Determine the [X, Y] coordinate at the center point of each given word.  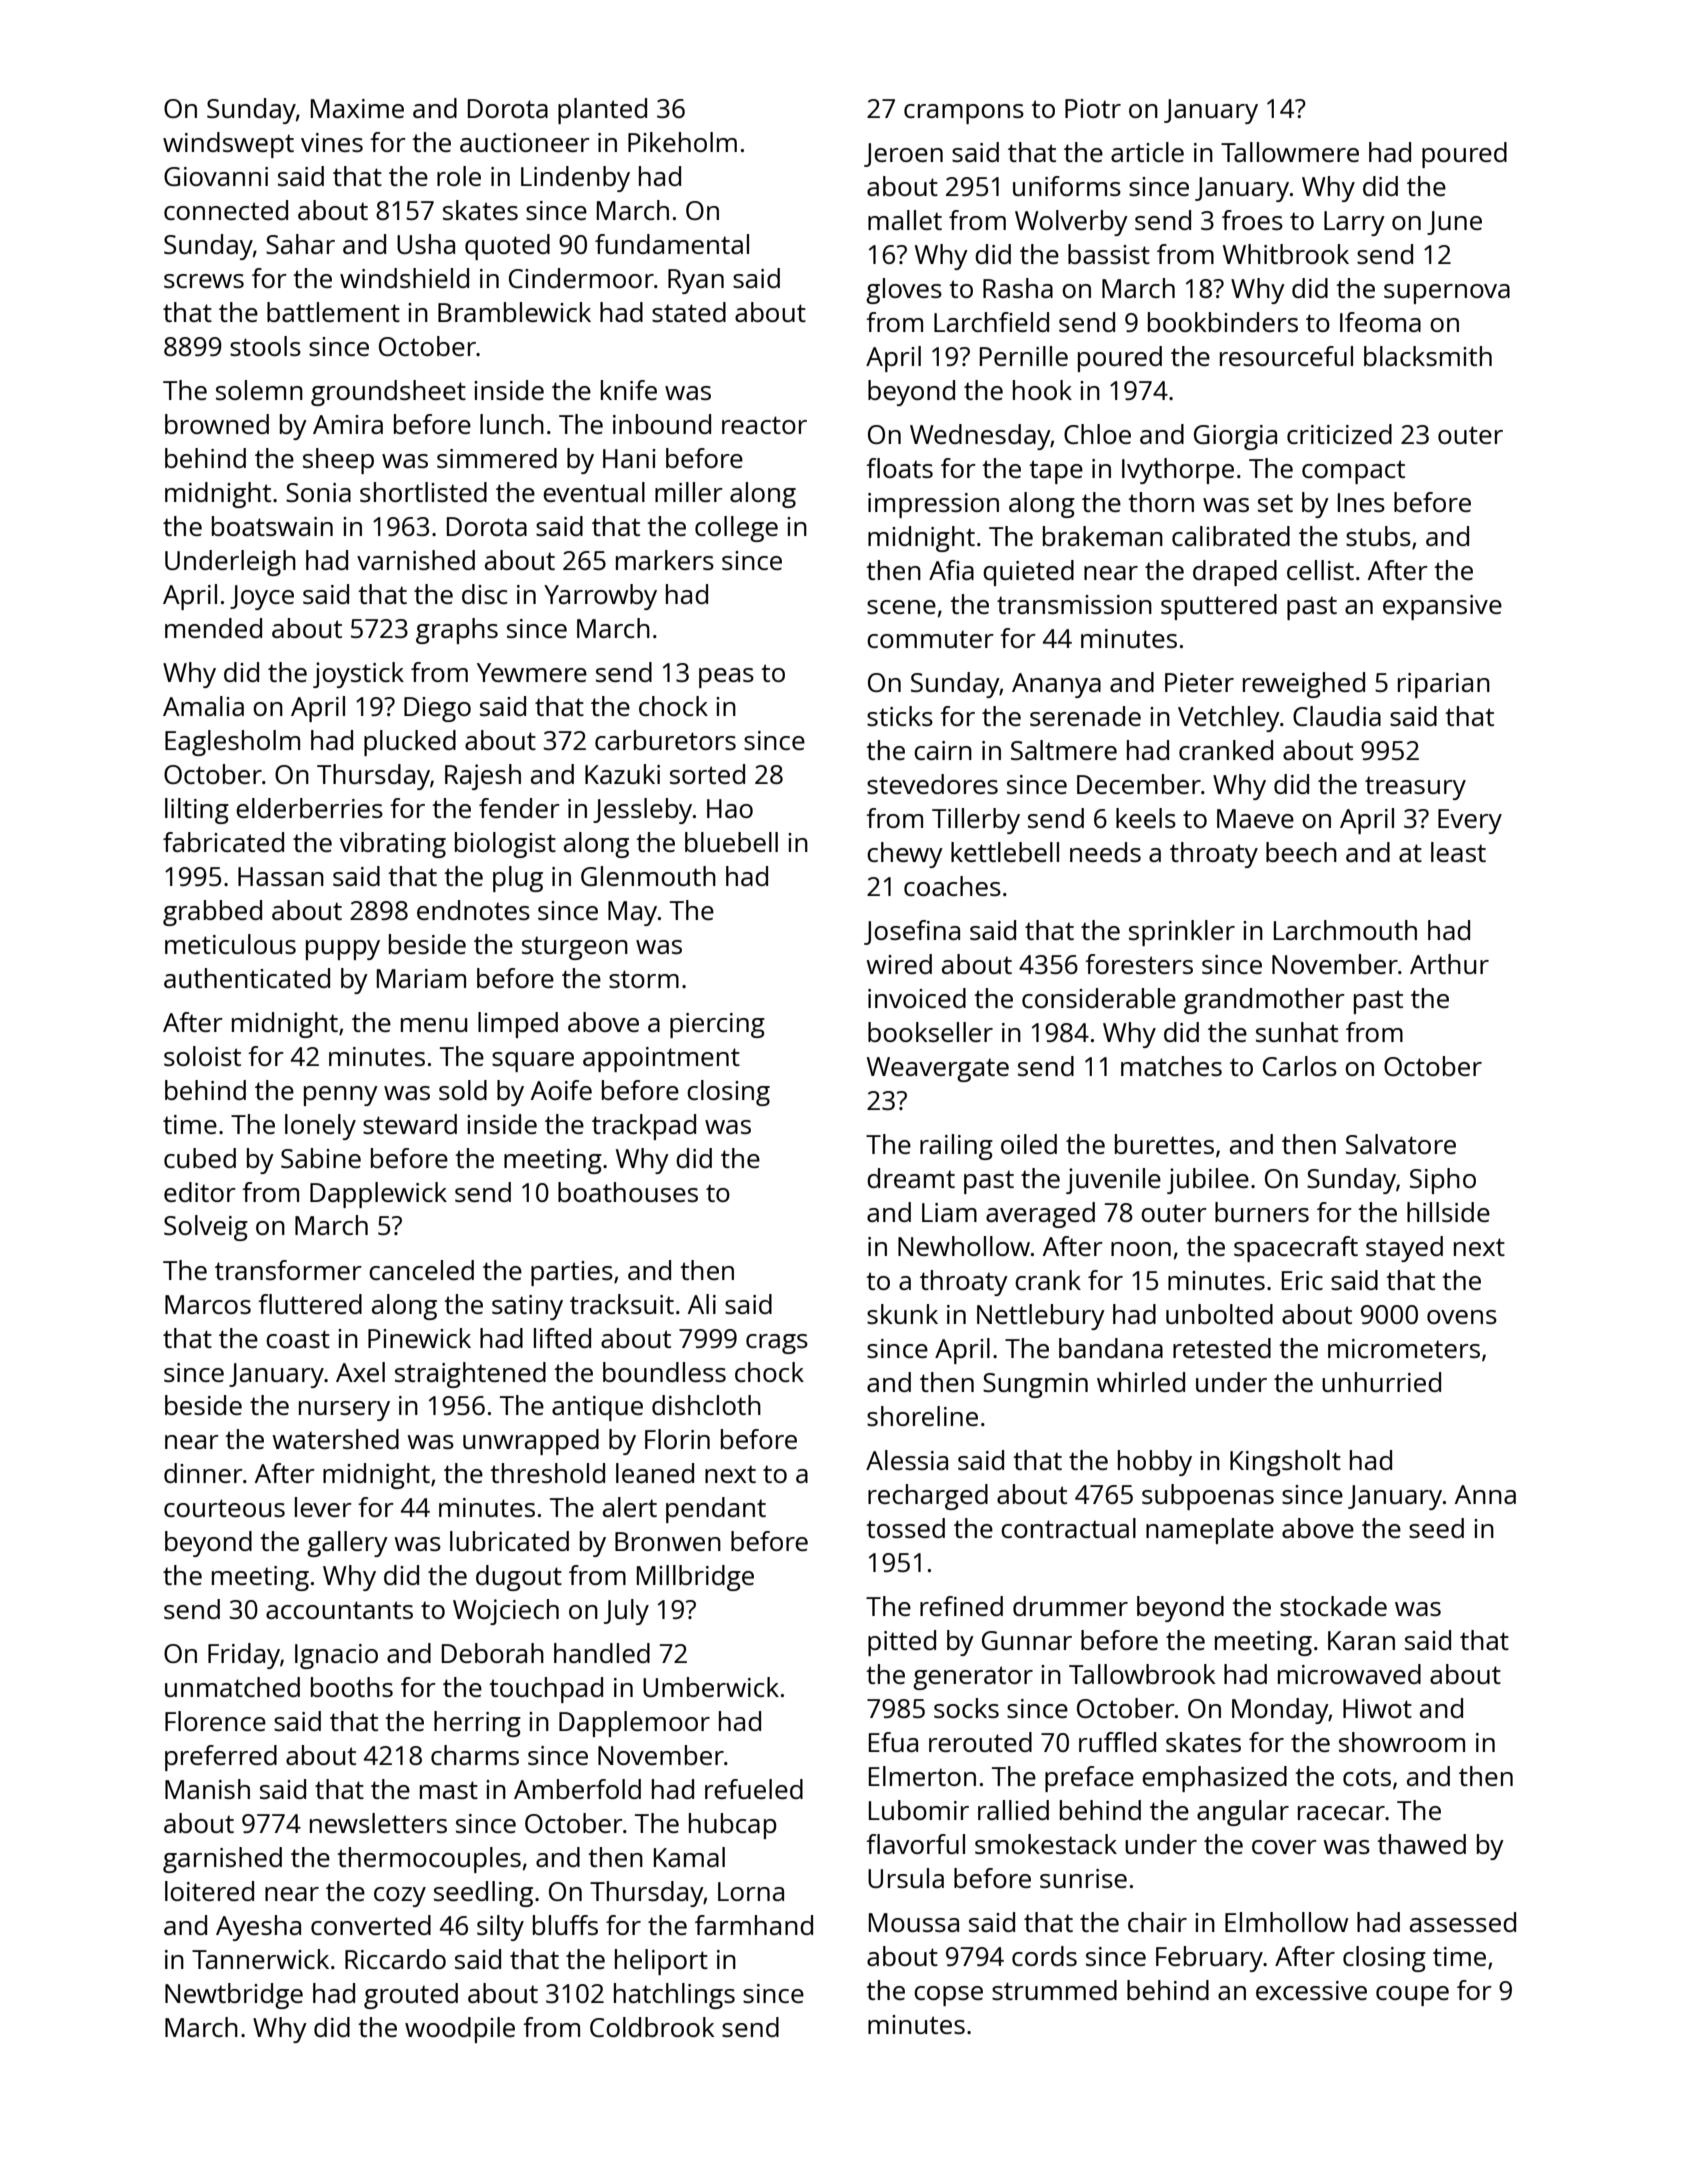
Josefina [912, 932]
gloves [904, 291]
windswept [228, 145]
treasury [1415, 788]
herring [477, 1724]
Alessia [907, 1460]
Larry [1354, 223]
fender [519, 808]
